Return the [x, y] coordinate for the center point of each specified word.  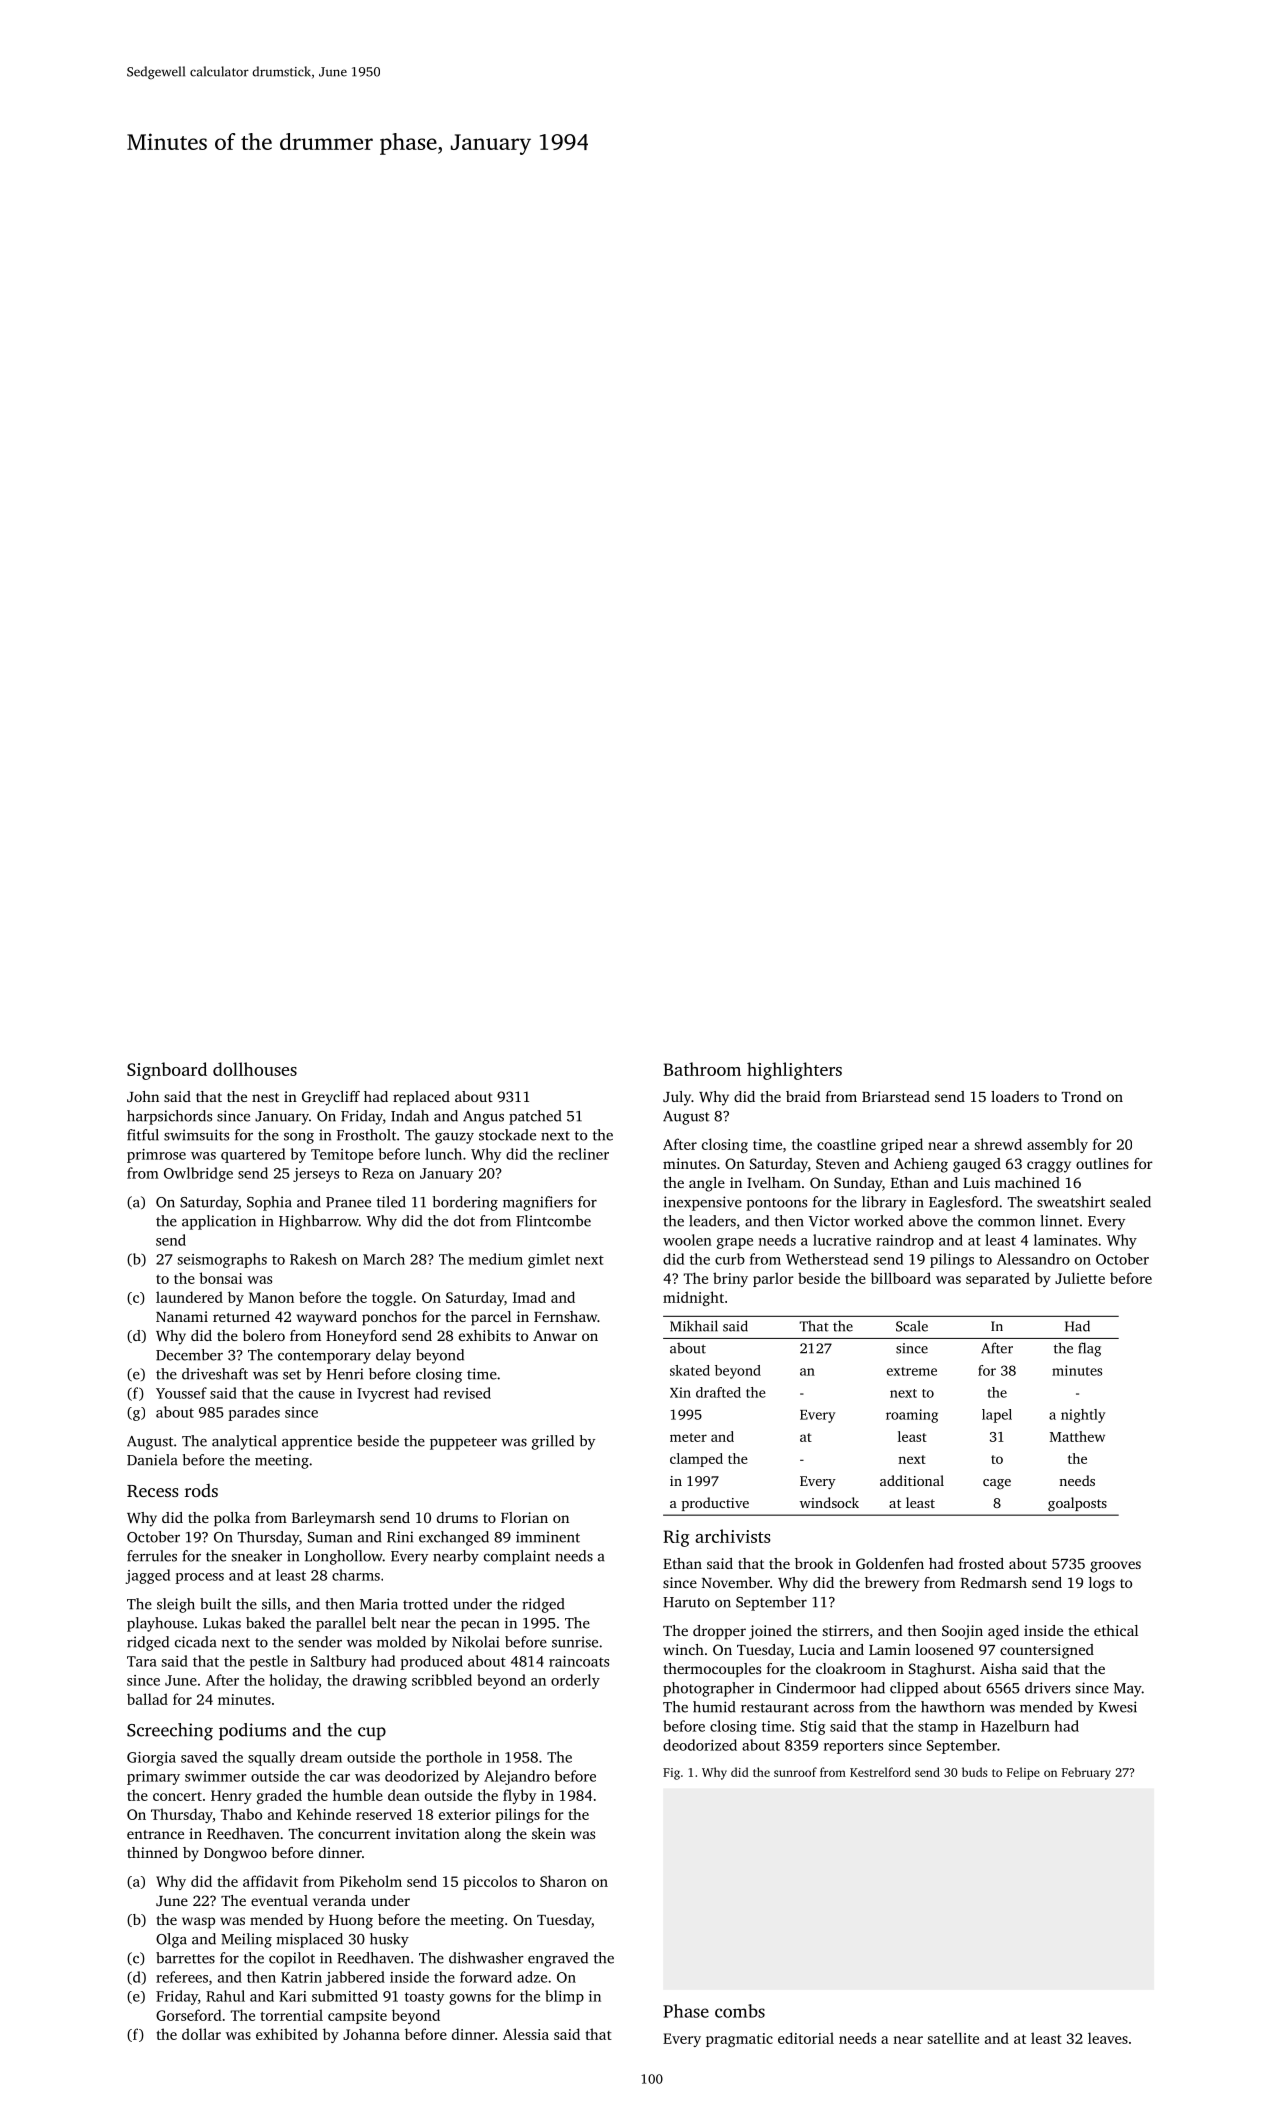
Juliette [1080, 1278]
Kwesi [1118, 1707]
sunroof [795, 1772]
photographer [708, 1689]
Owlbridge [198, 1174]
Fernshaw [566, 1316]
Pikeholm [371, 1881]
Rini [400, 1537]
